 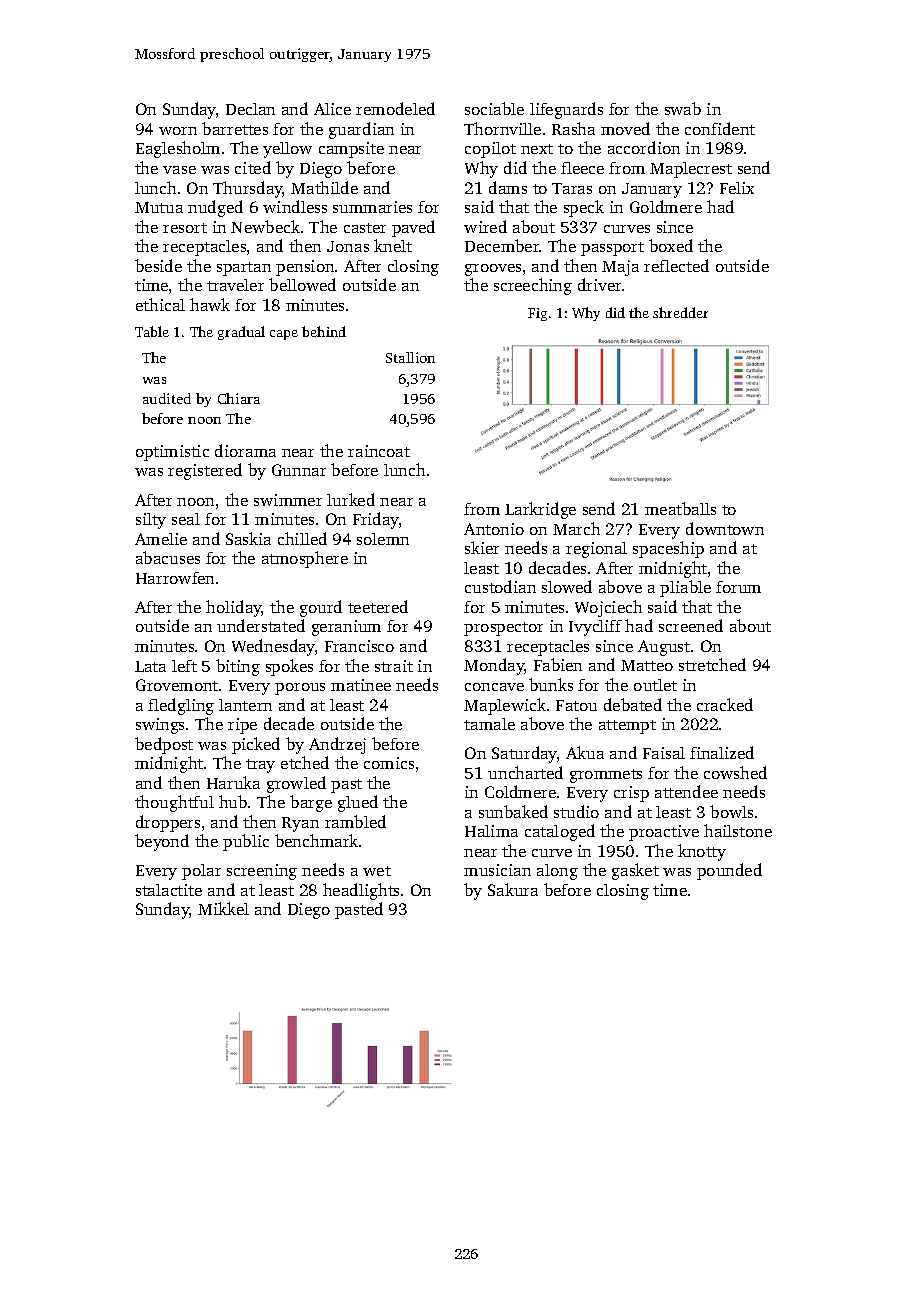 What do you see at coordinates (513, 889) in the page?
I see `Sakura` at bounding box center [513, 889].
